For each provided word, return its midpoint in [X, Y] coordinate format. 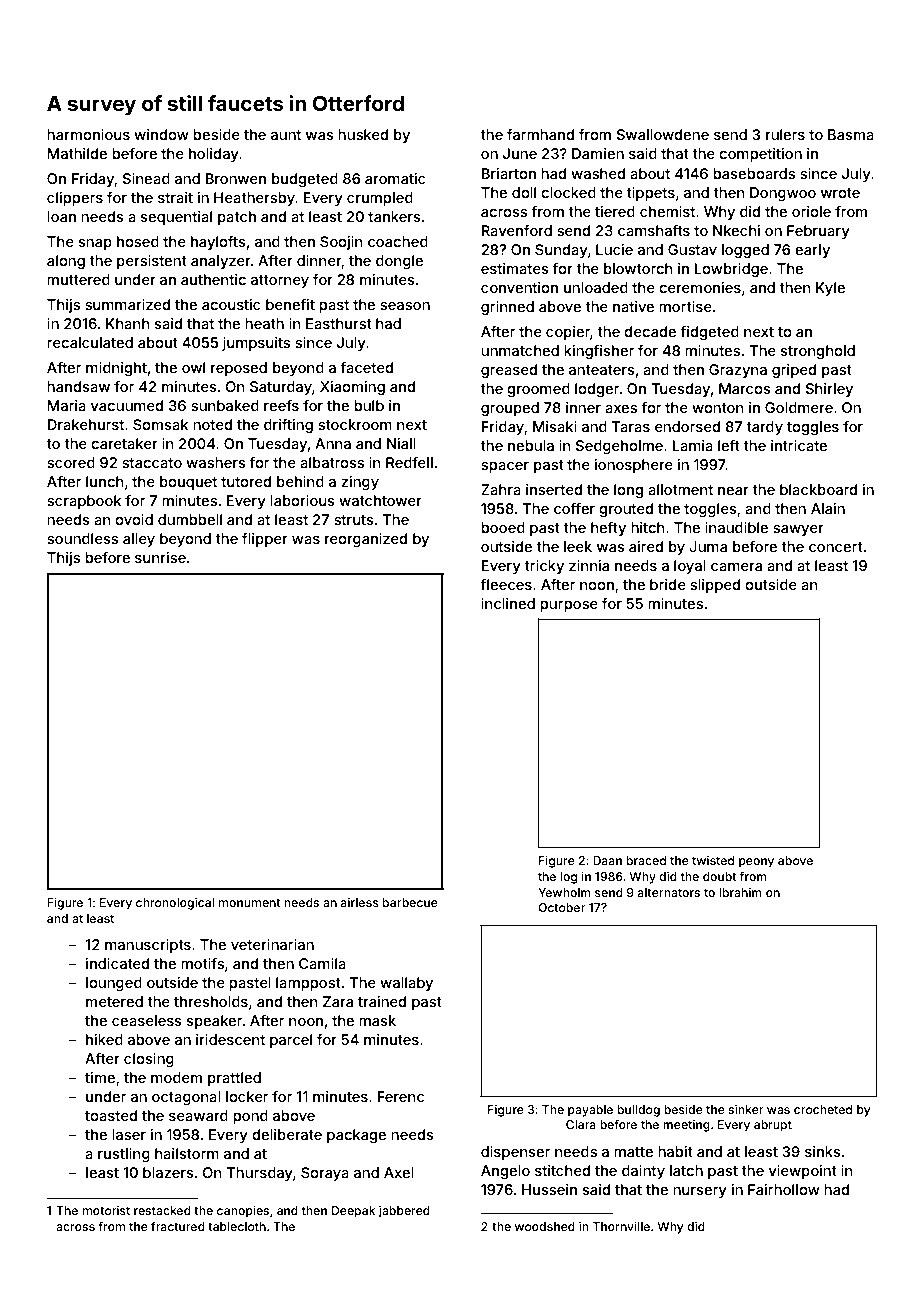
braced [646, 860]
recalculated [90, 342]
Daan [607, 860]
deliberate [287, 1134]
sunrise [160, 557]
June [520, 153]
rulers [785, 134]
